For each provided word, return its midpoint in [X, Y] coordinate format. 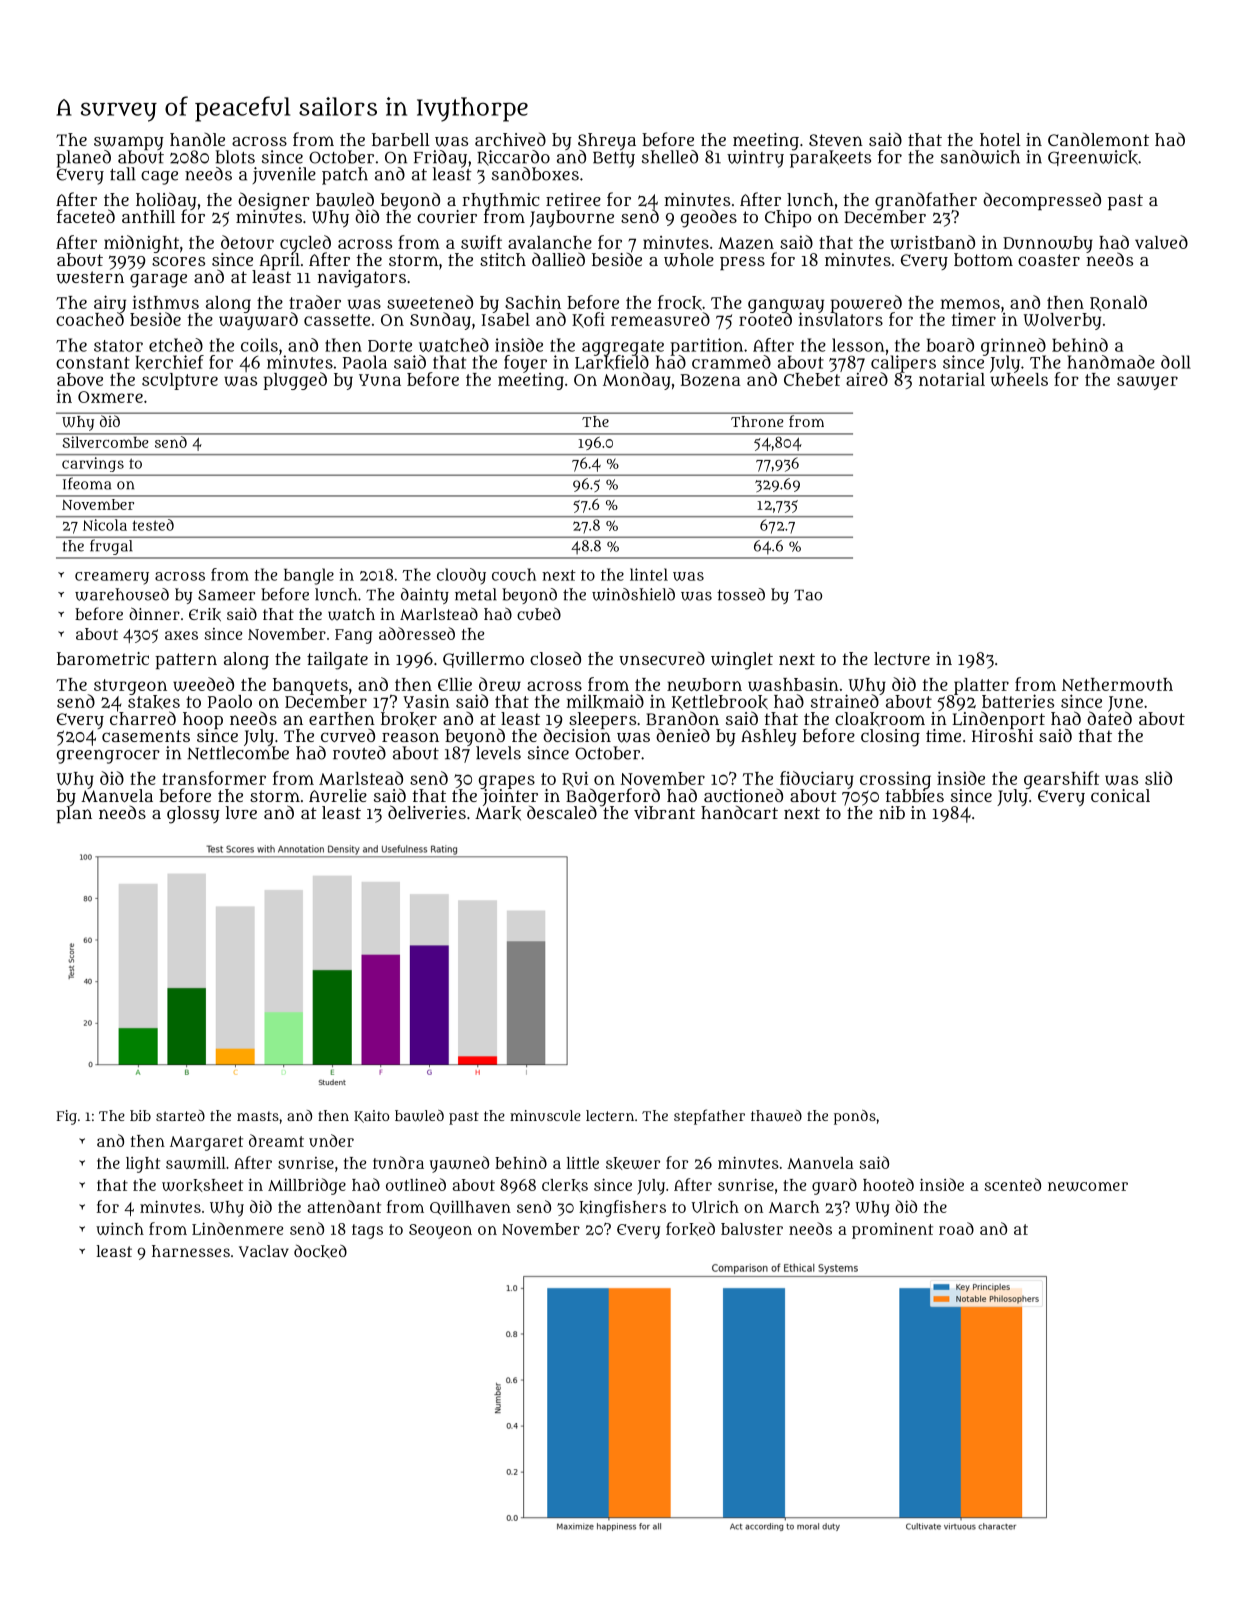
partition [706, 346]
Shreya [607, 141]
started [180, 1115]
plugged [295, 381]
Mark [498, 813]
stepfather [709, 1117]
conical [1120, 795]
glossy [193, 815]
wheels [1019, 379]
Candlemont [1098, 139]
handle [197, 139]
